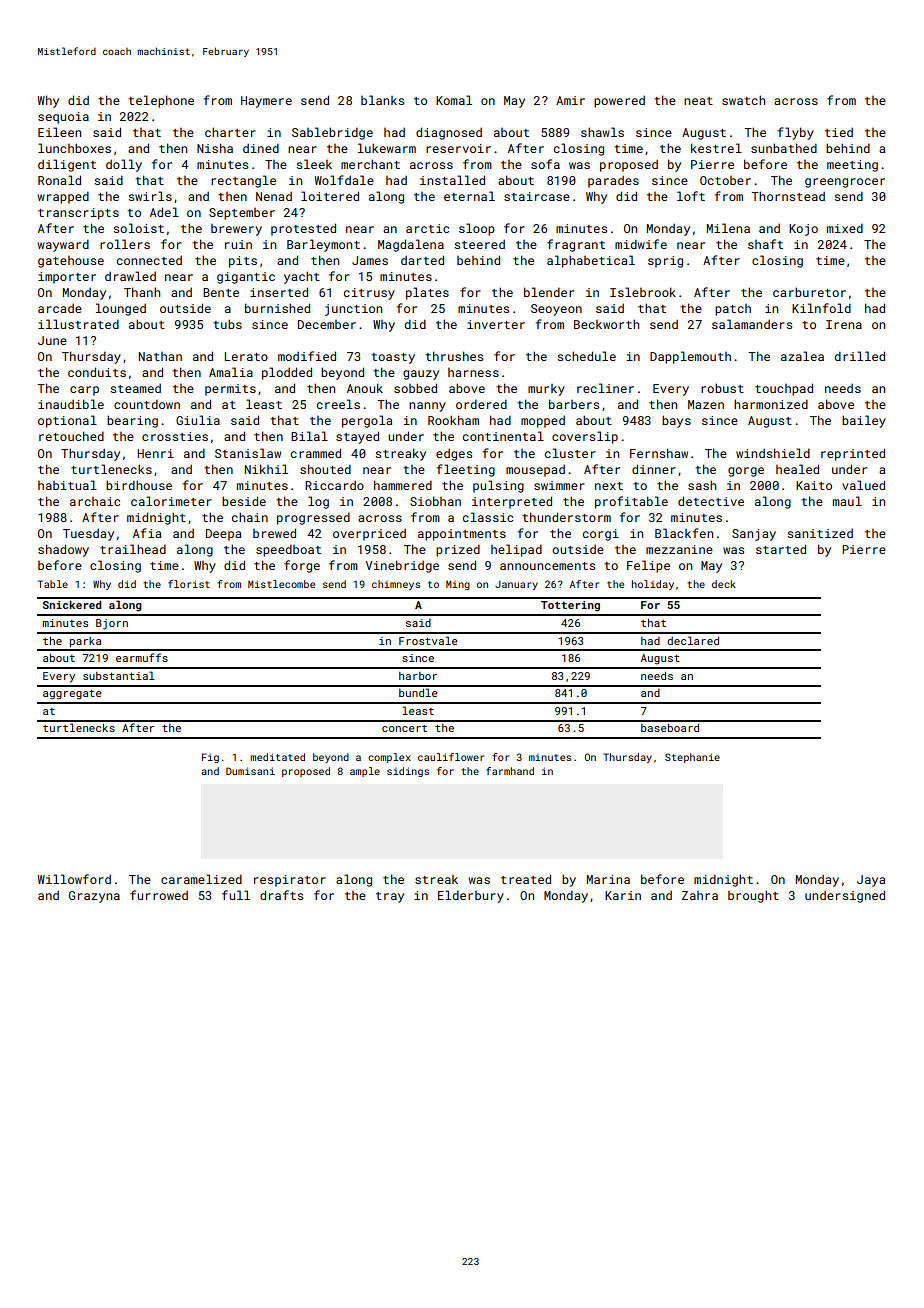 The image size is (924, 1308). Describe the element at coordinates (643, 292) in the document. I see `Islebrook` at that location.
